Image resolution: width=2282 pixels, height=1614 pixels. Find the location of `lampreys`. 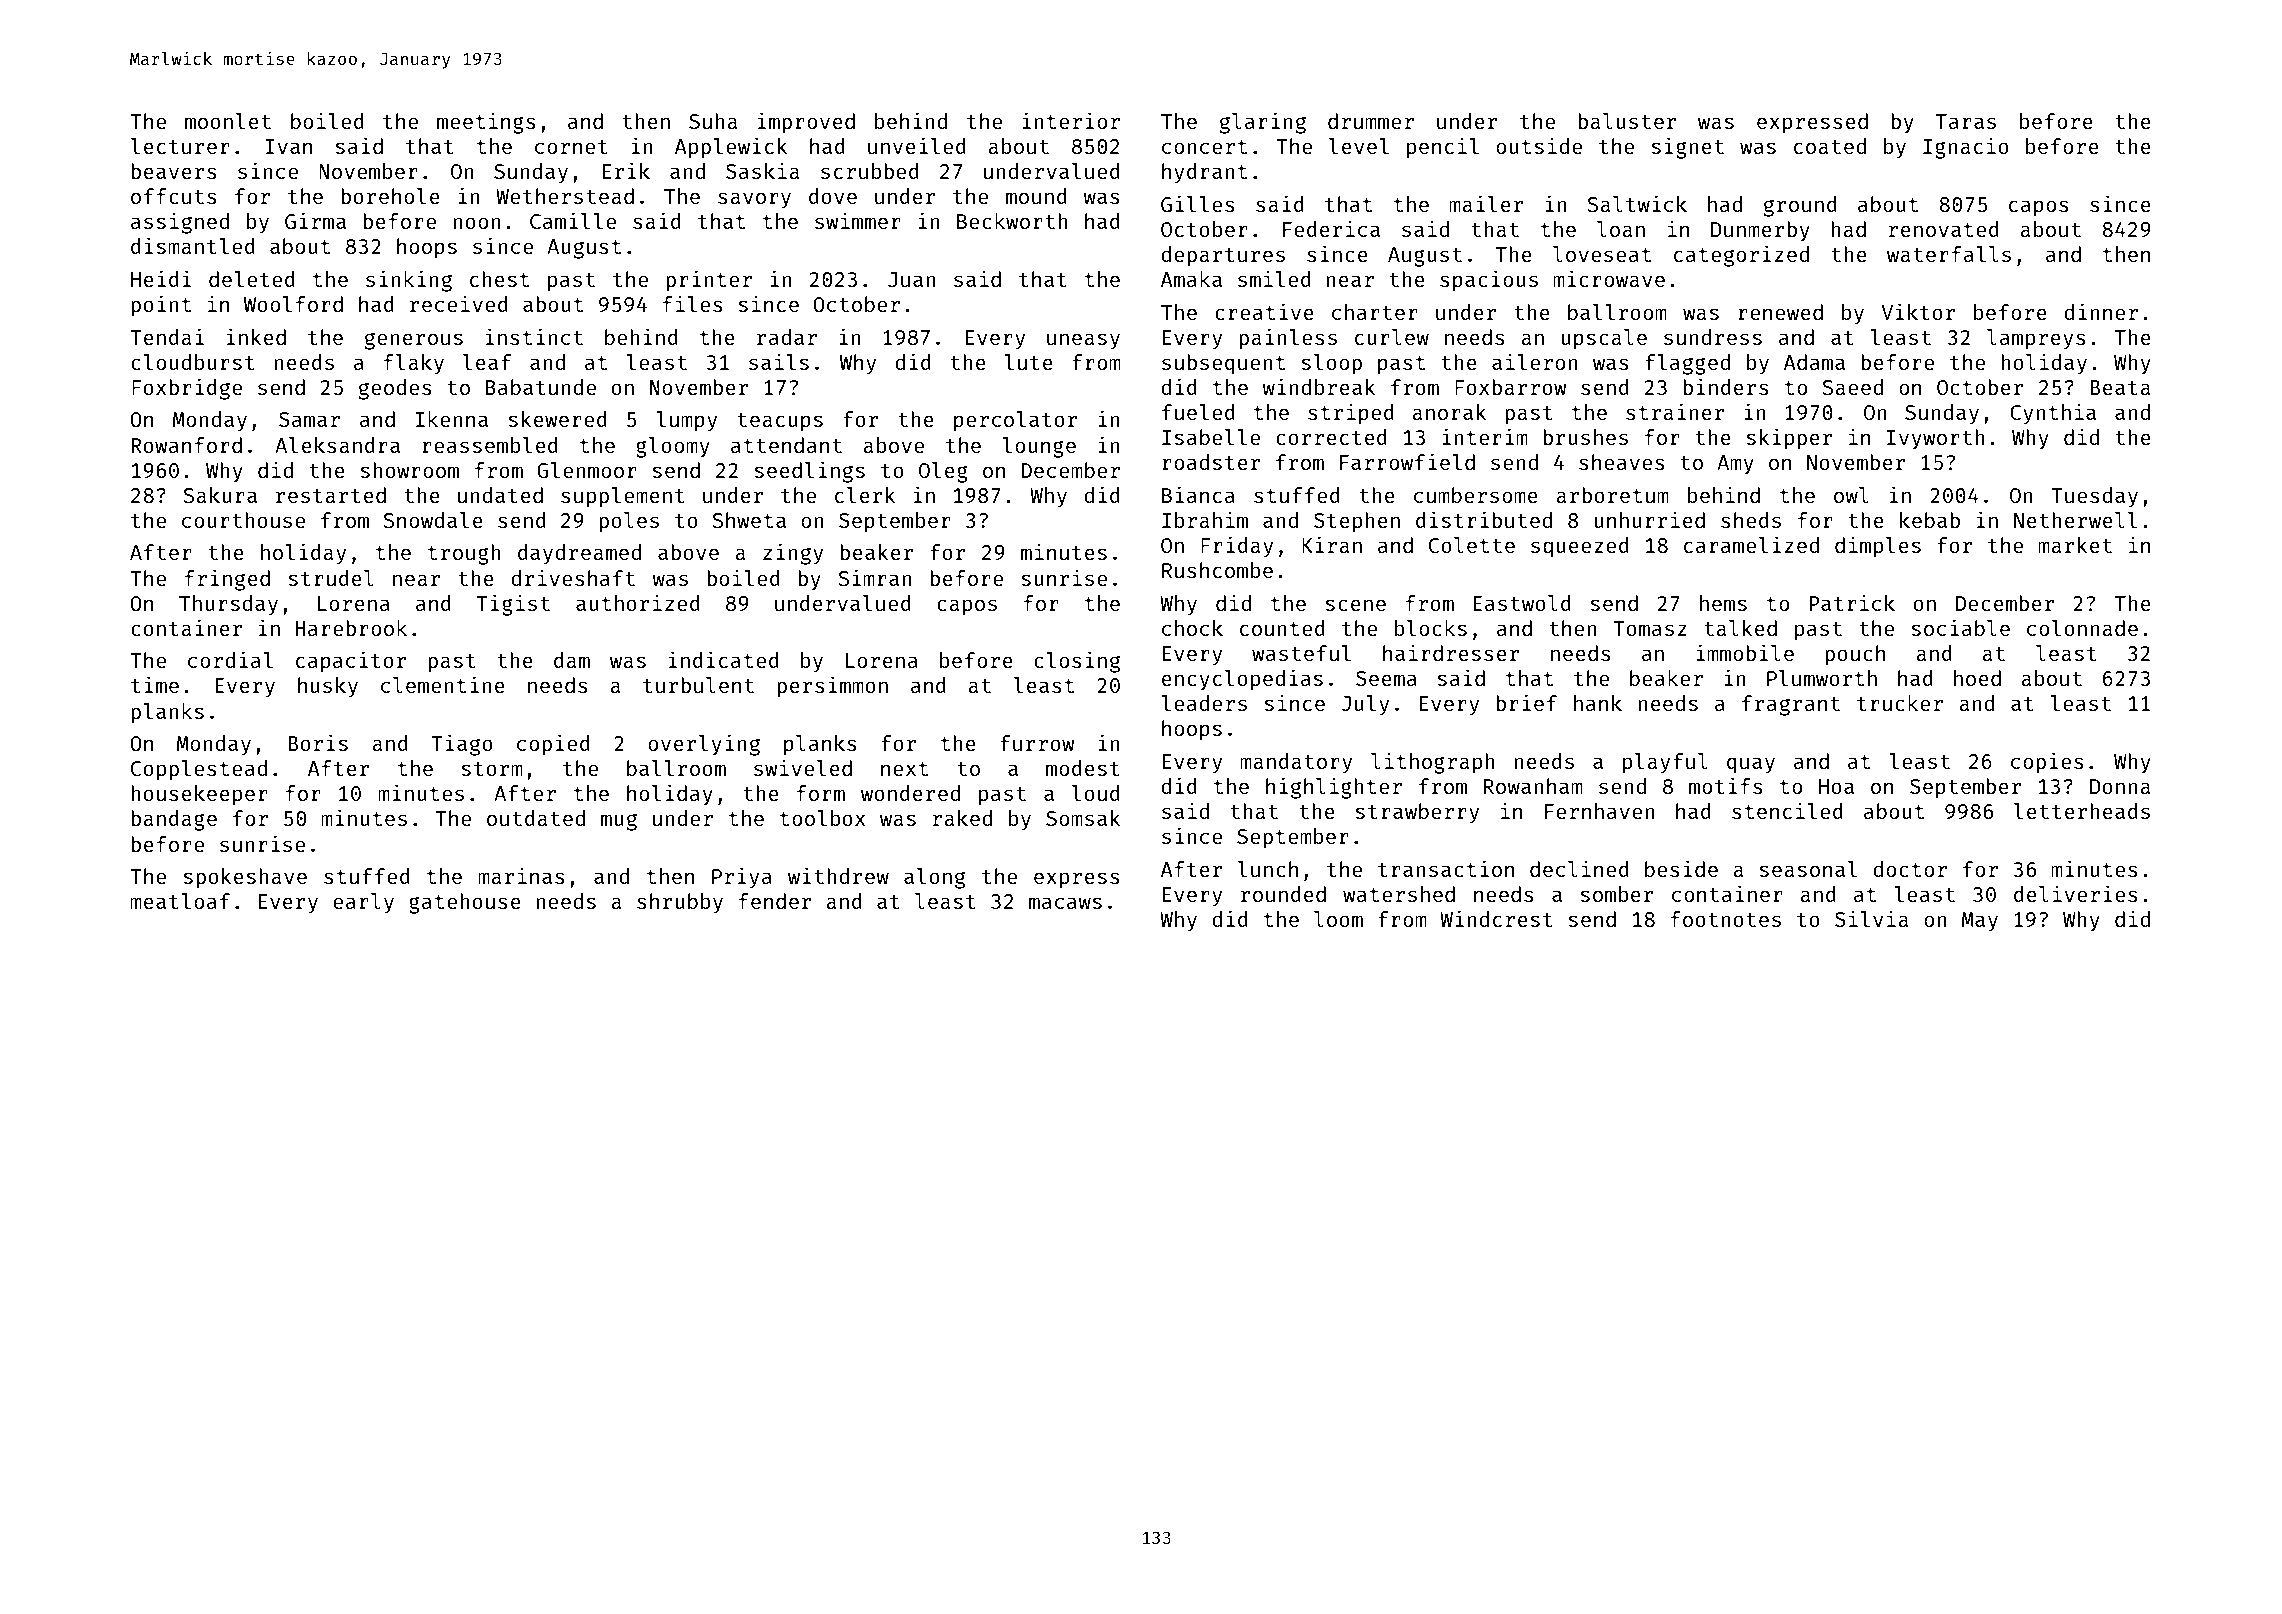

lampreys is located at coordinates (2036, 339).
